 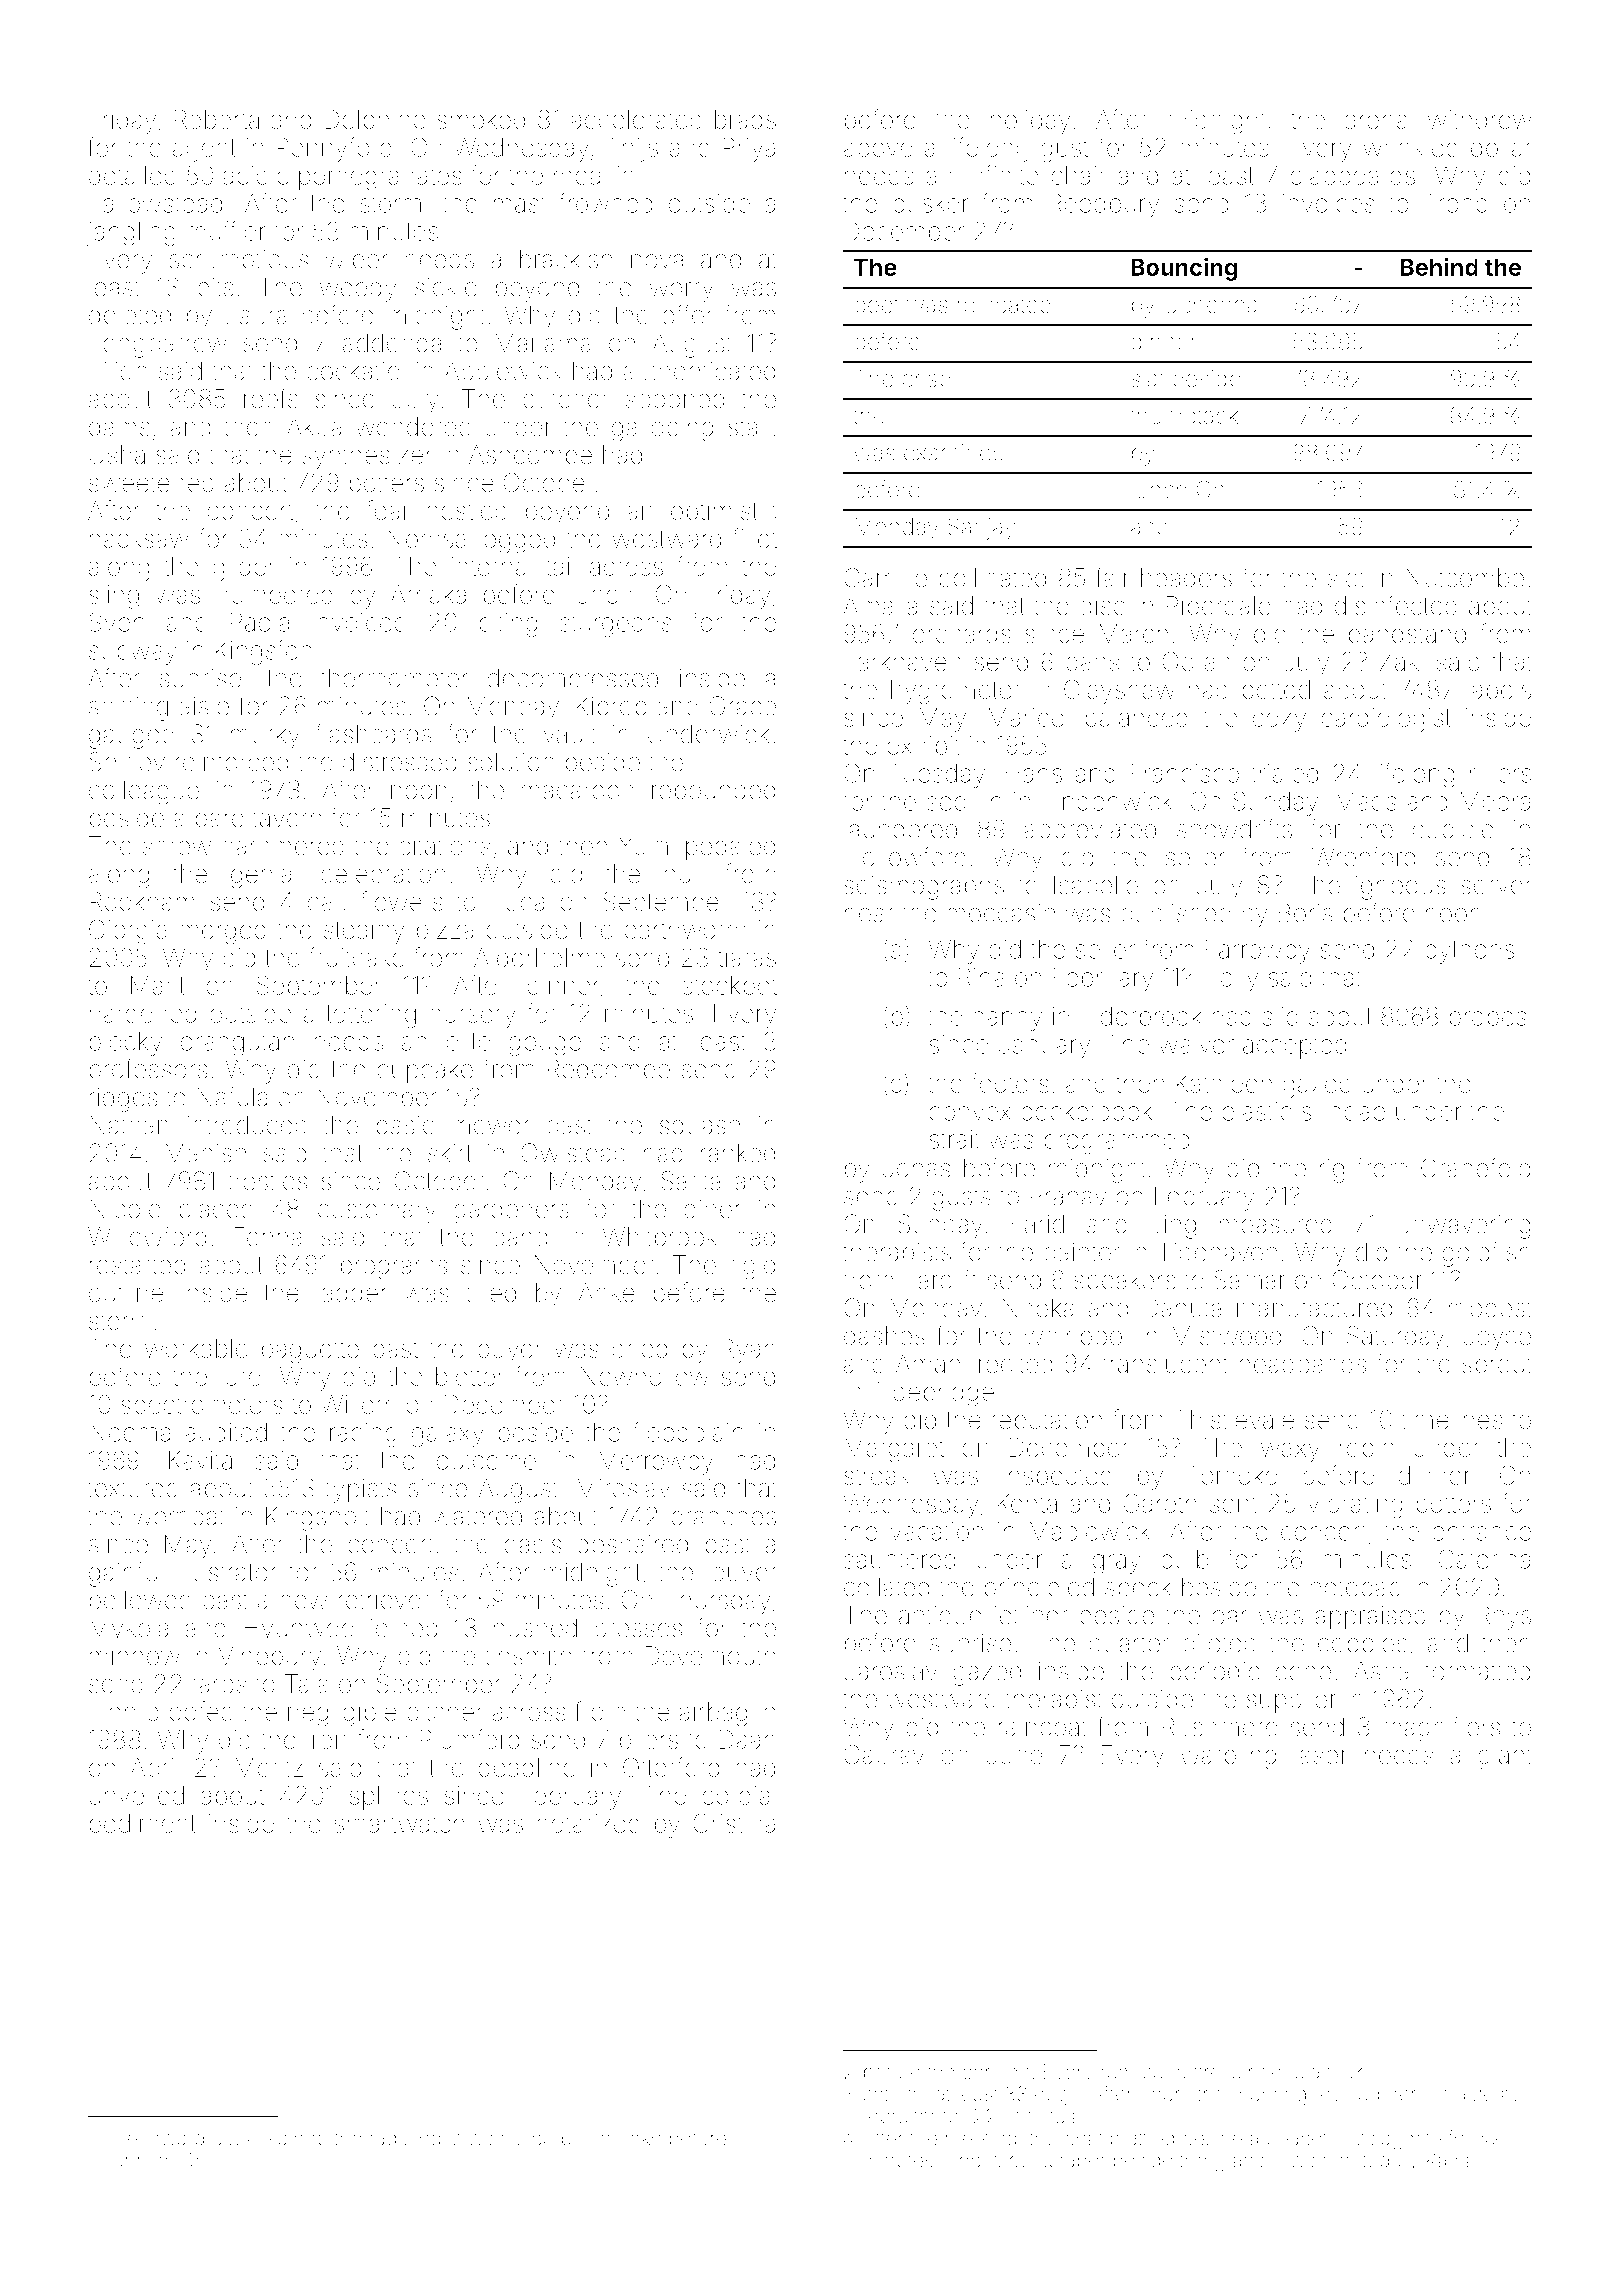 What do you see at coordinates (403, 1630) in the document?
I see `joined` at bounding box center [403, 1630].
